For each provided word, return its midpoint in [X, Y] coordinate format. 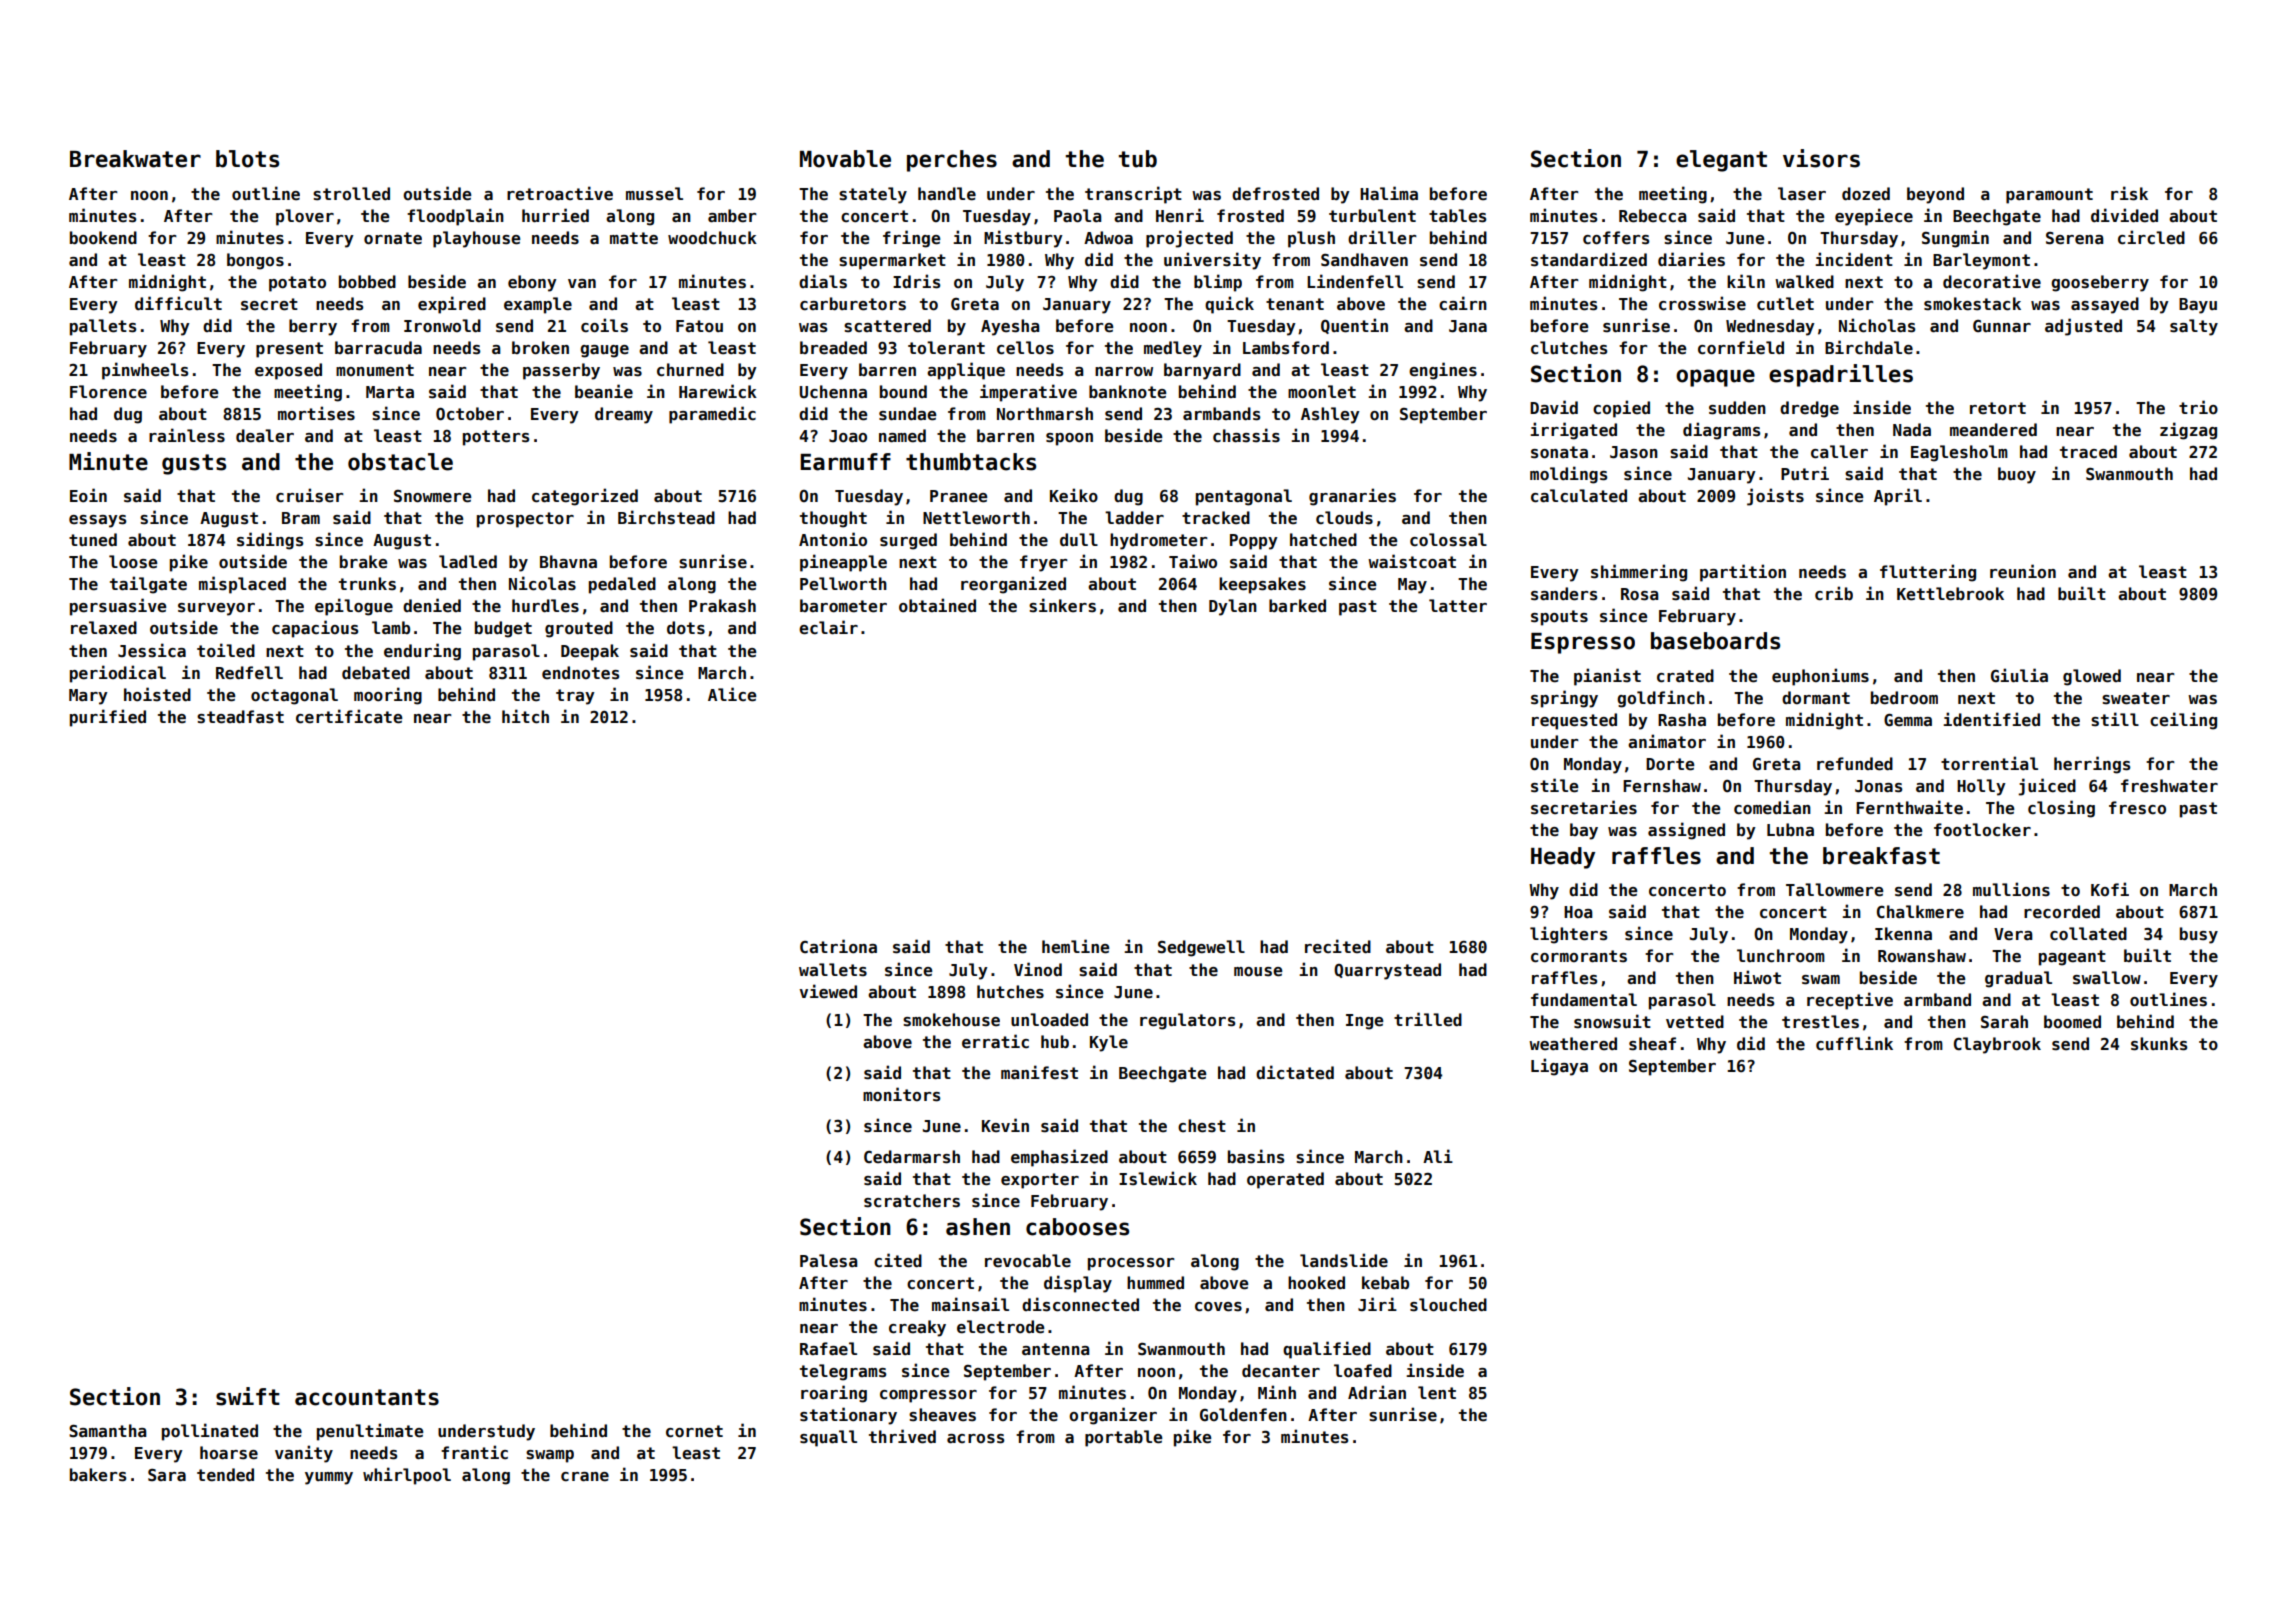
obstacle [400, 462]
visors [1821, 158]
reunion [2023, 571]
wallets [833, 970]
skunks [2159, 1044]
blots [247, 159]
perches [952, 161]
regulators [1187, 1021]
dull [1079, 539]
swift [248, 1396]
